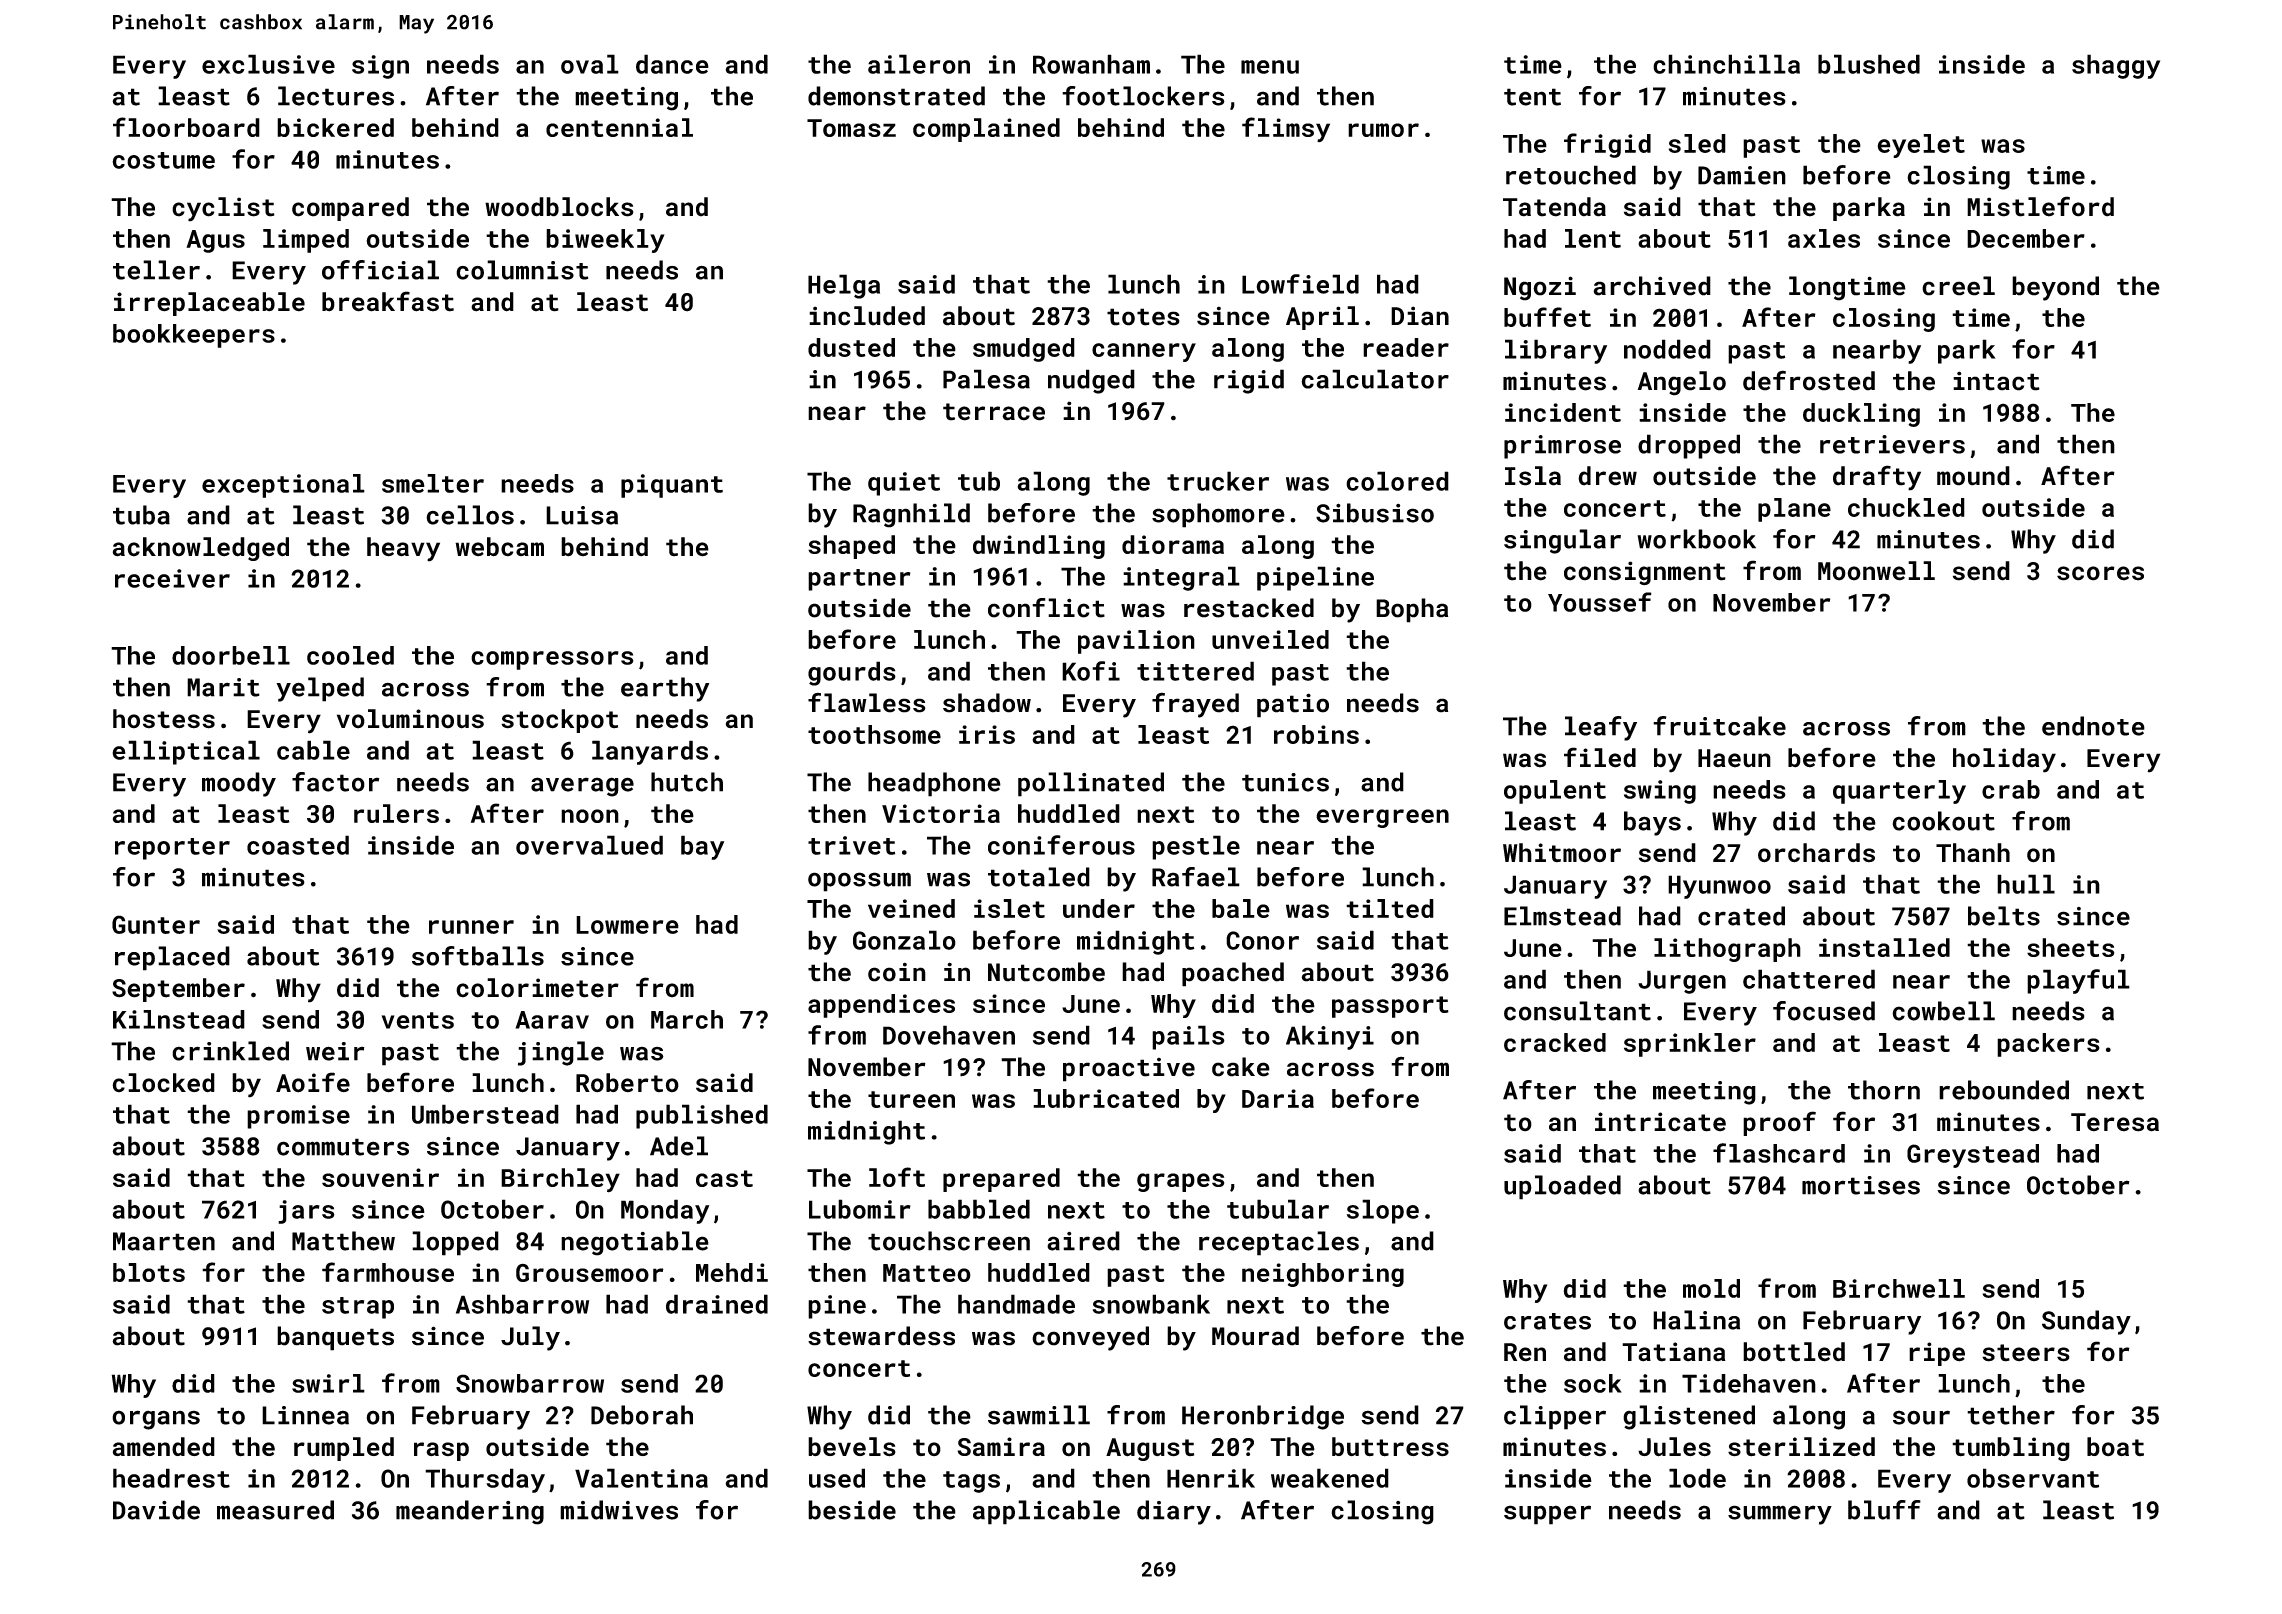 This screenshot has height=1614, width=2282. What do you see at coordinates (1711, 1288) in the screenshot?
I see `mold` at bounding box center [1711, 1288].
